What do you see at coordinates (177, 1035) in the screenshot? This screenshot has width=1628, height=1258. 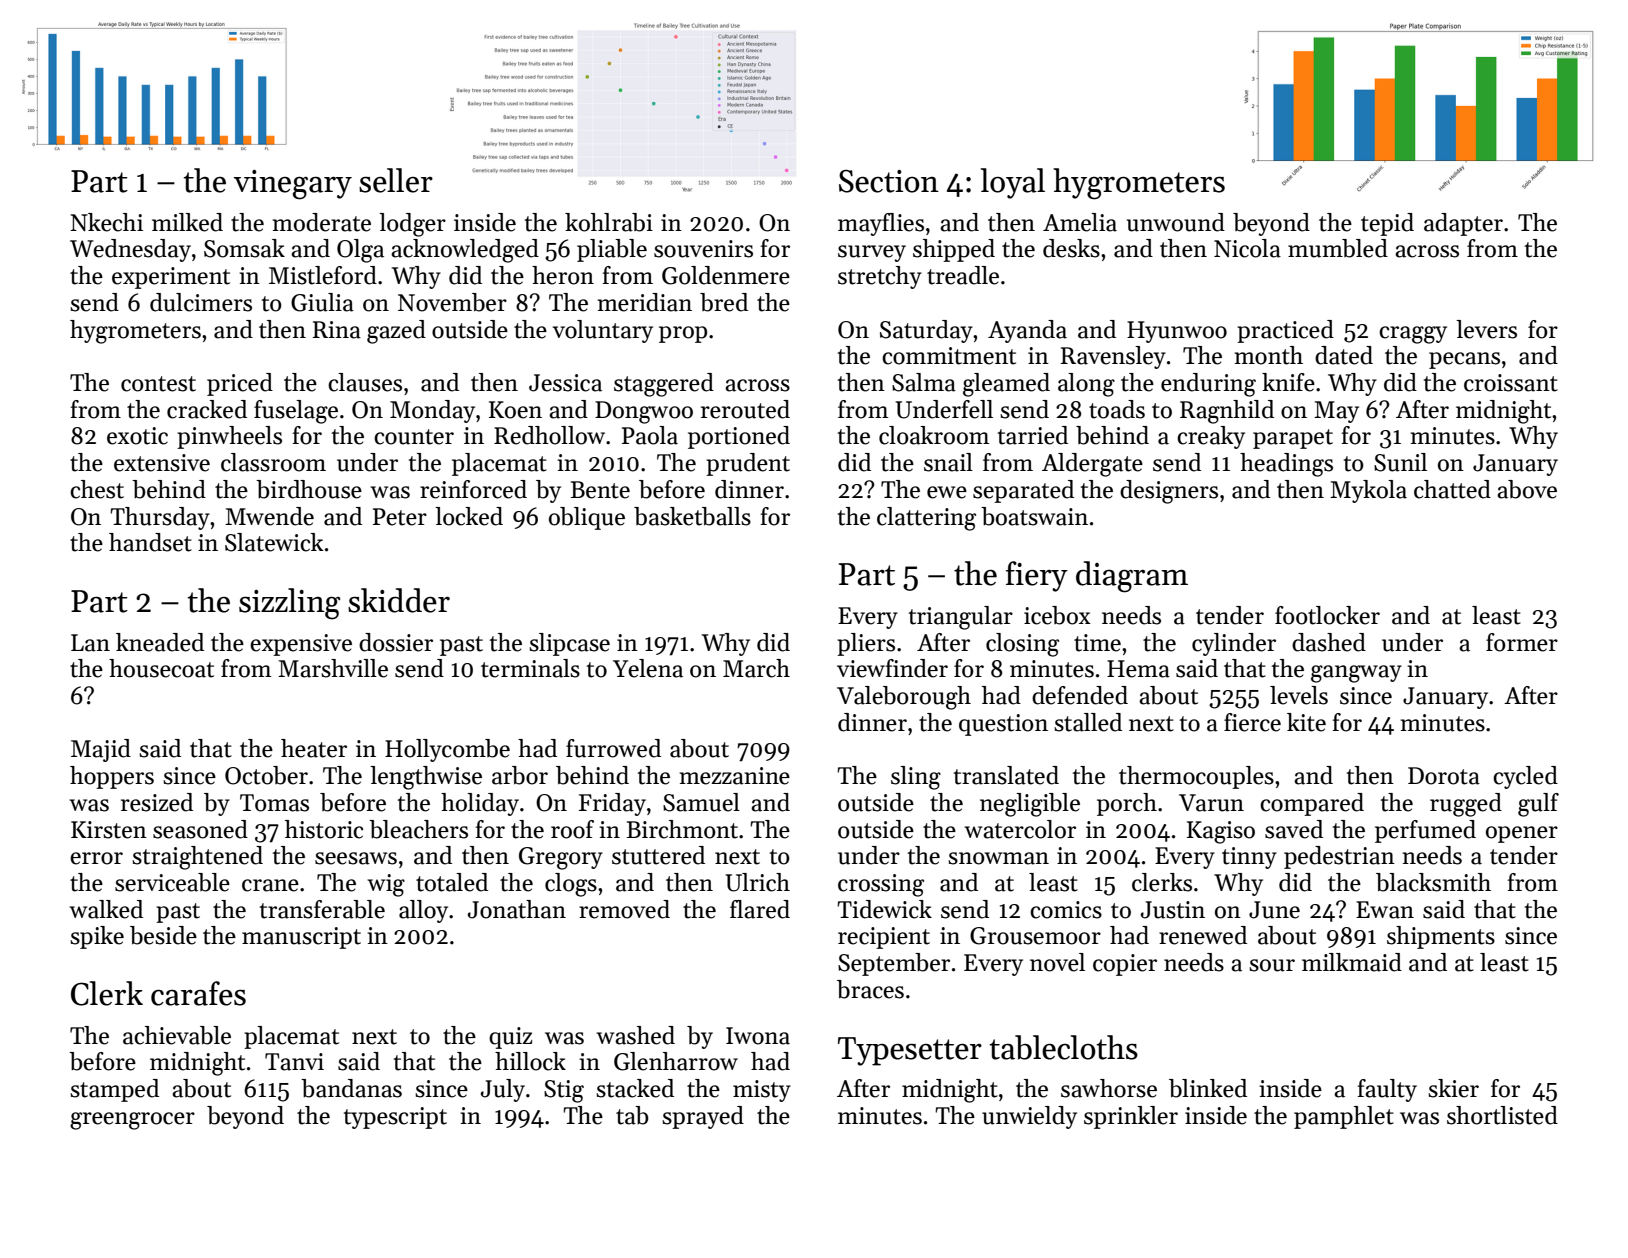 I see `achievable` at bounding box center [177, 1035].
